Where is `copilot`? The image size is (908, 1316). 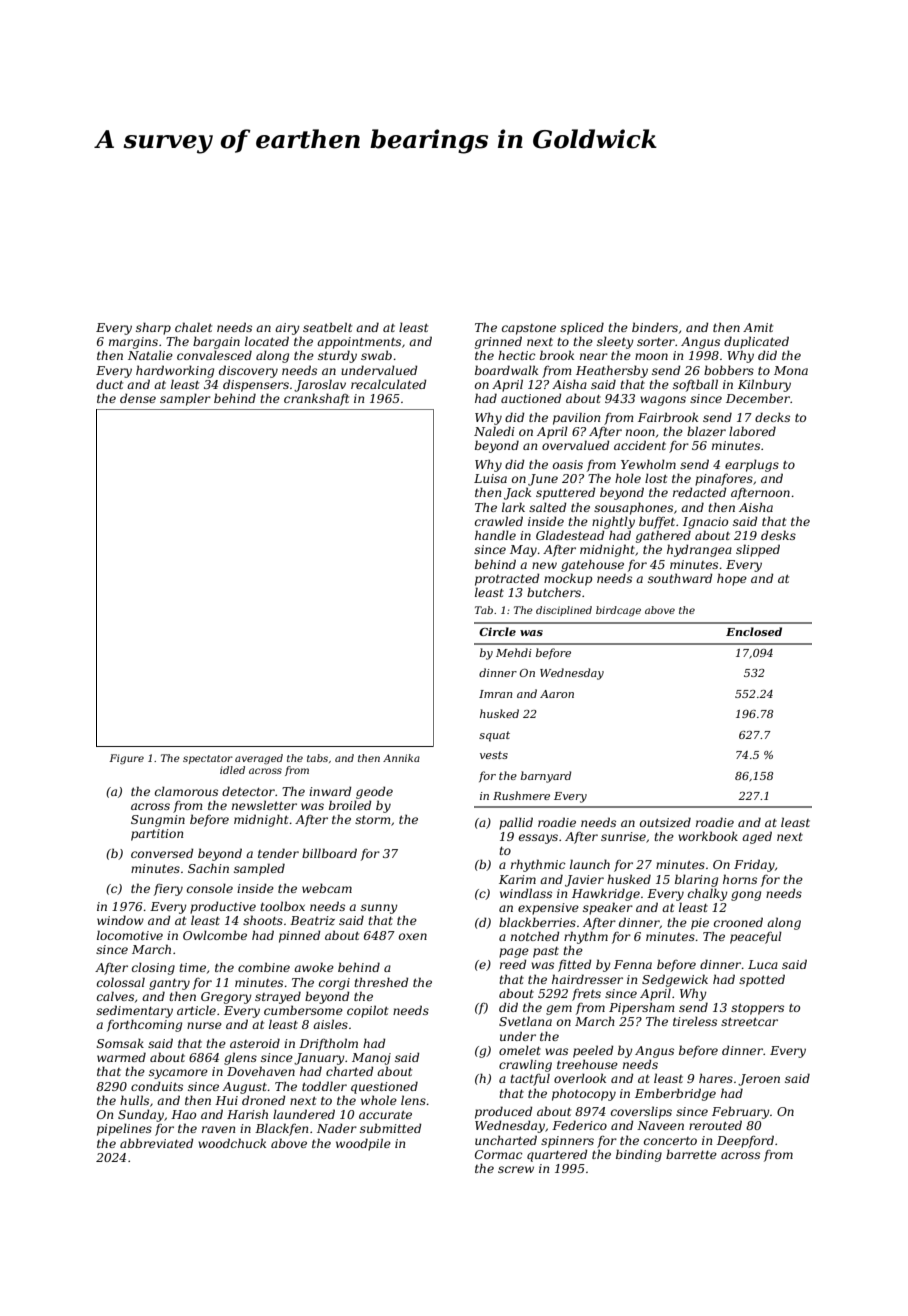
copilot is located at coordinates (367, 1011).
